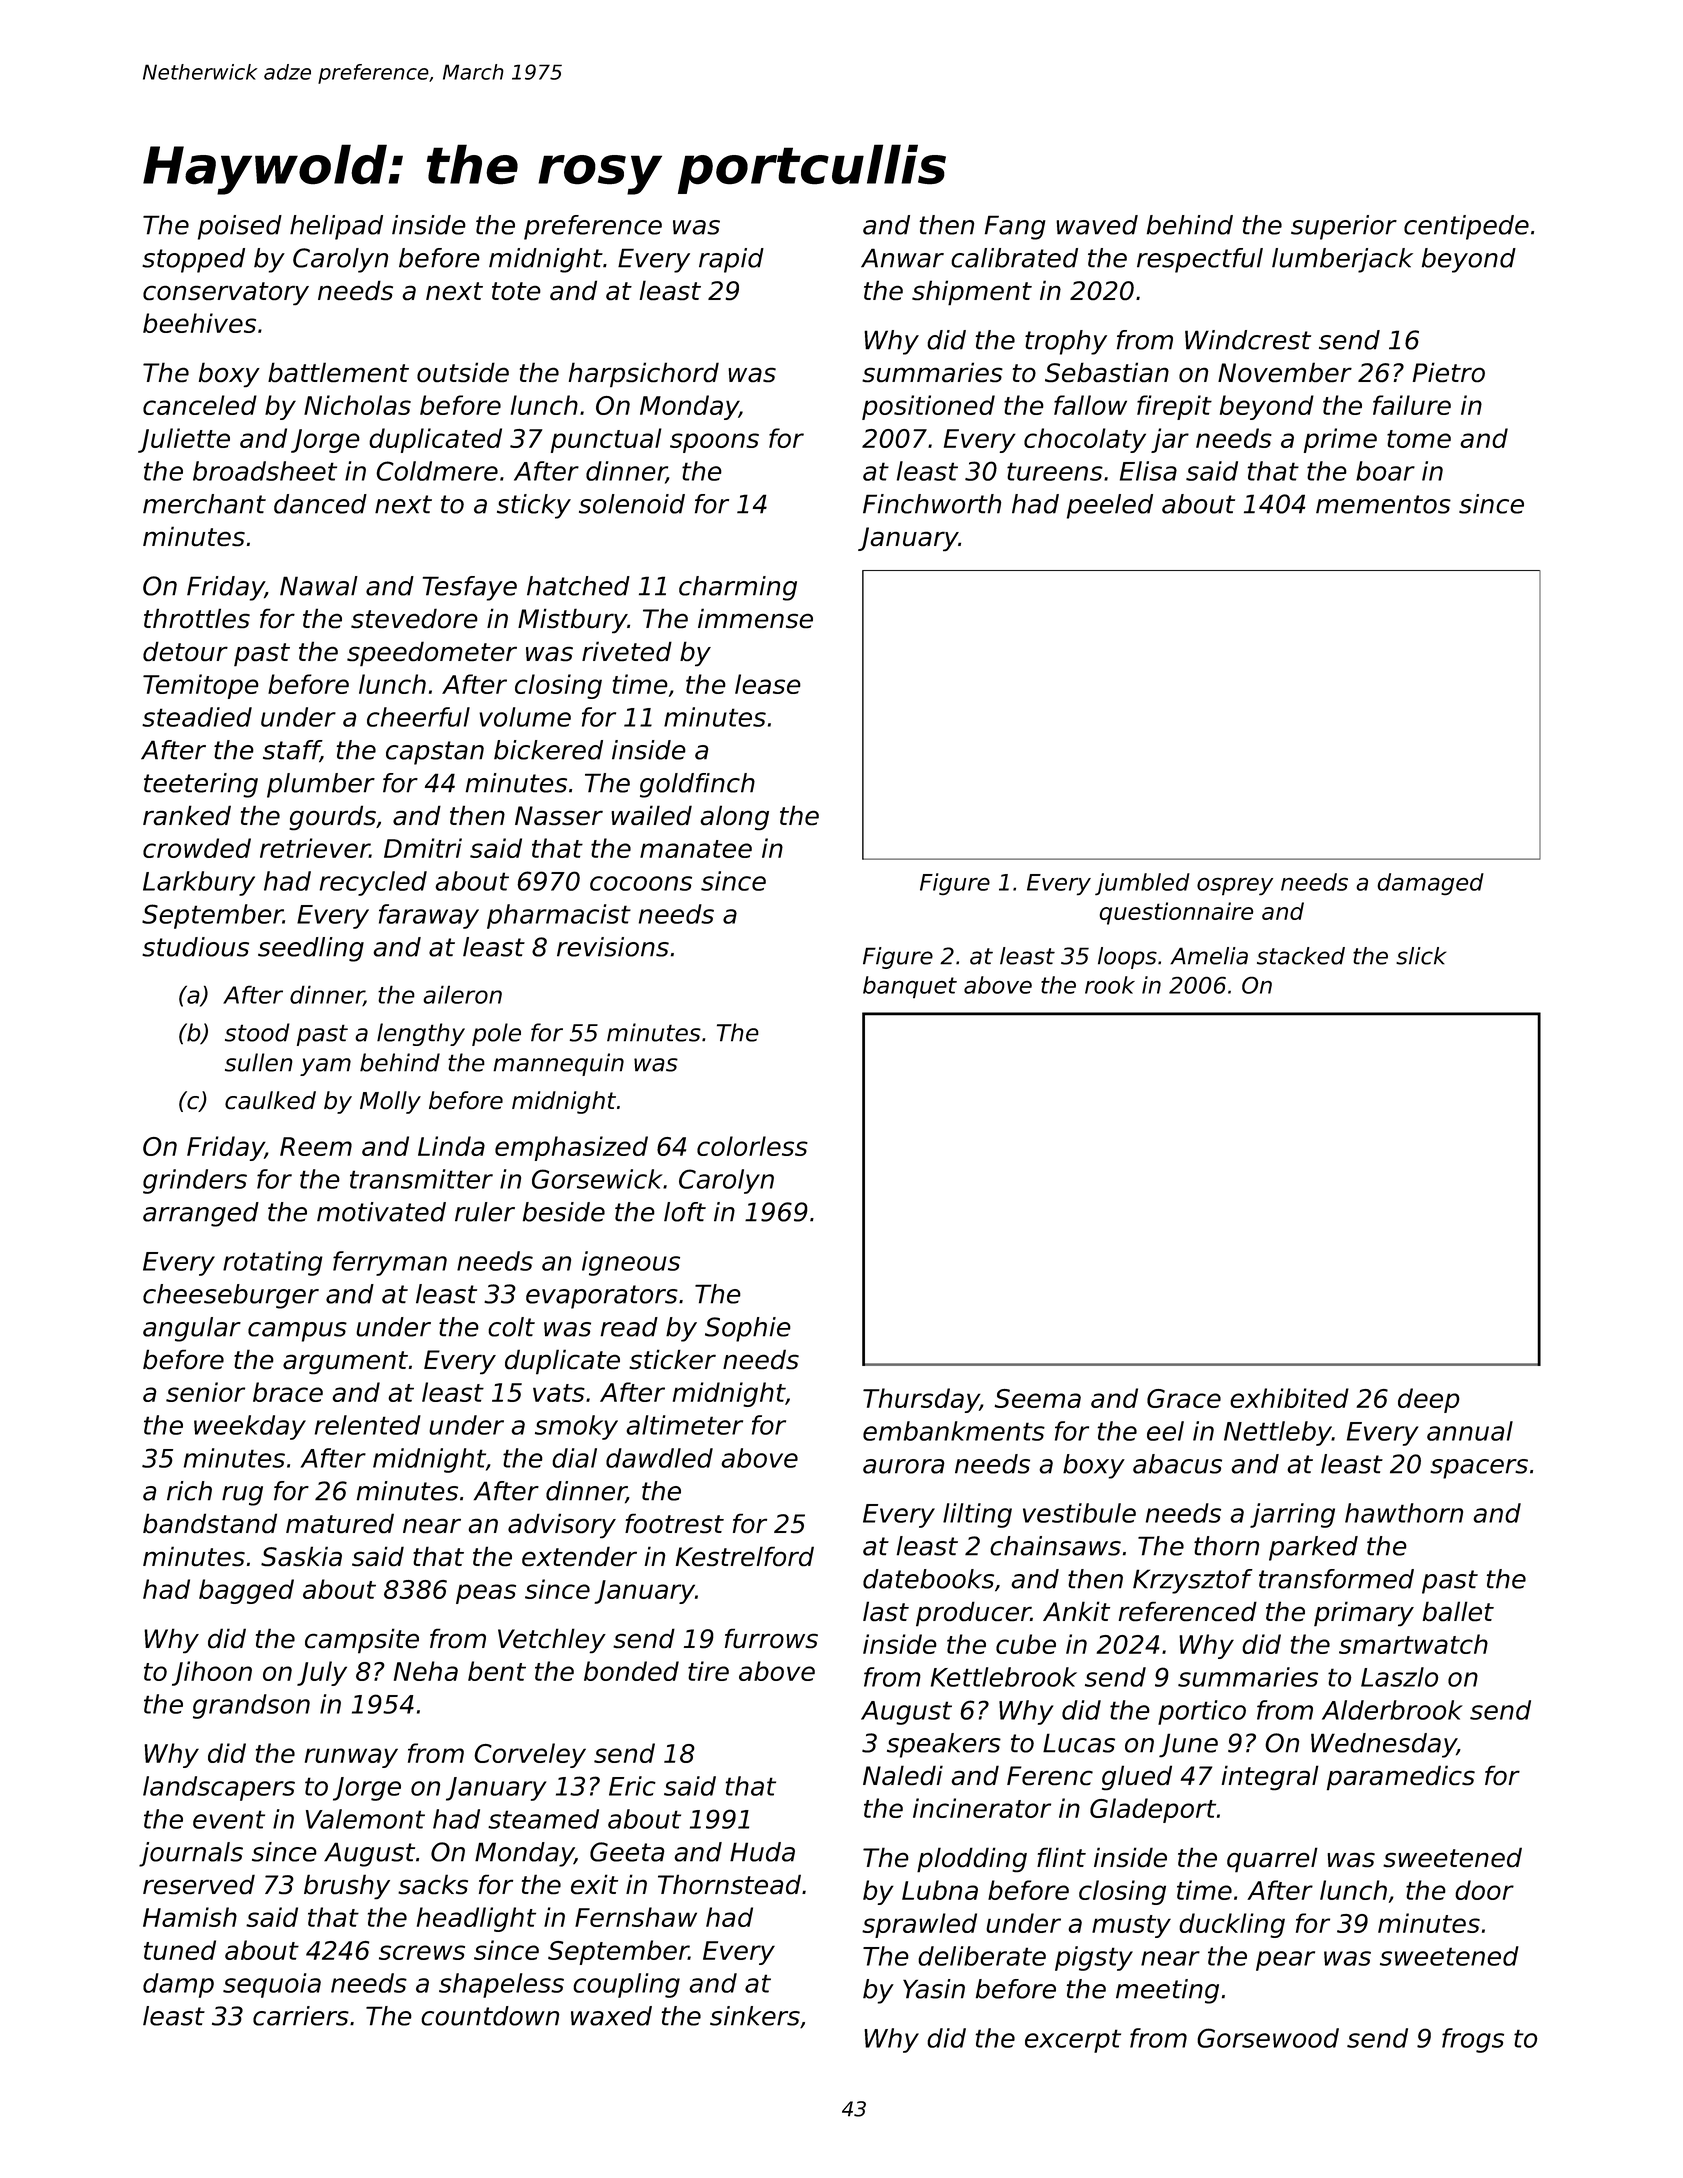 Image resolution: width=1683 pixels, height=2178 pixels. I want to click on exhibited, so click(1289, 1398).
